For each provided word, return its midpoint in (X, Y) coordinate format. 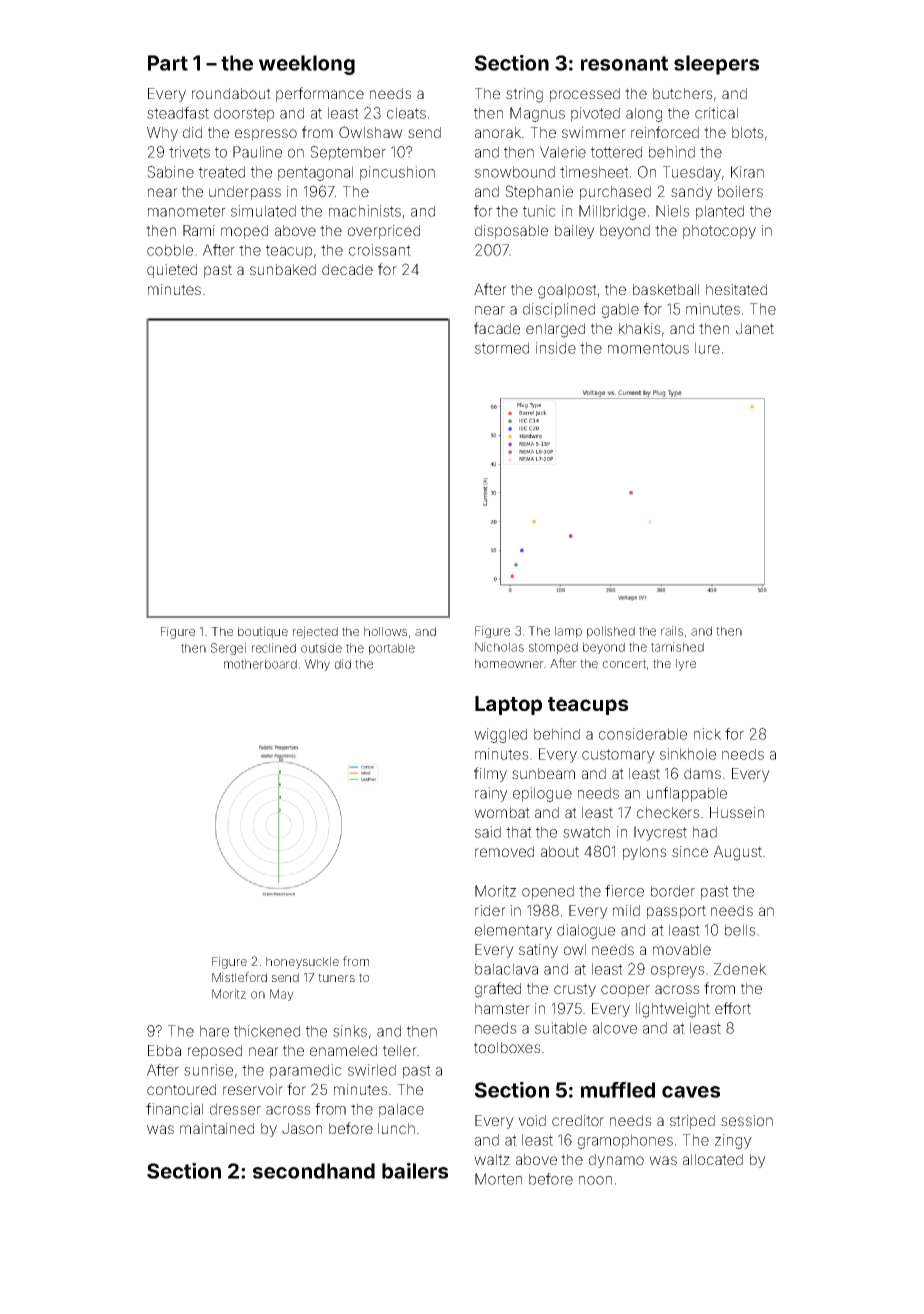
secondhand (314, 1171)
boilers (740, 191)
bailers (415, 1171)
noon (595, 1180)
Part (168, 63)
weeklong (307, 65)
